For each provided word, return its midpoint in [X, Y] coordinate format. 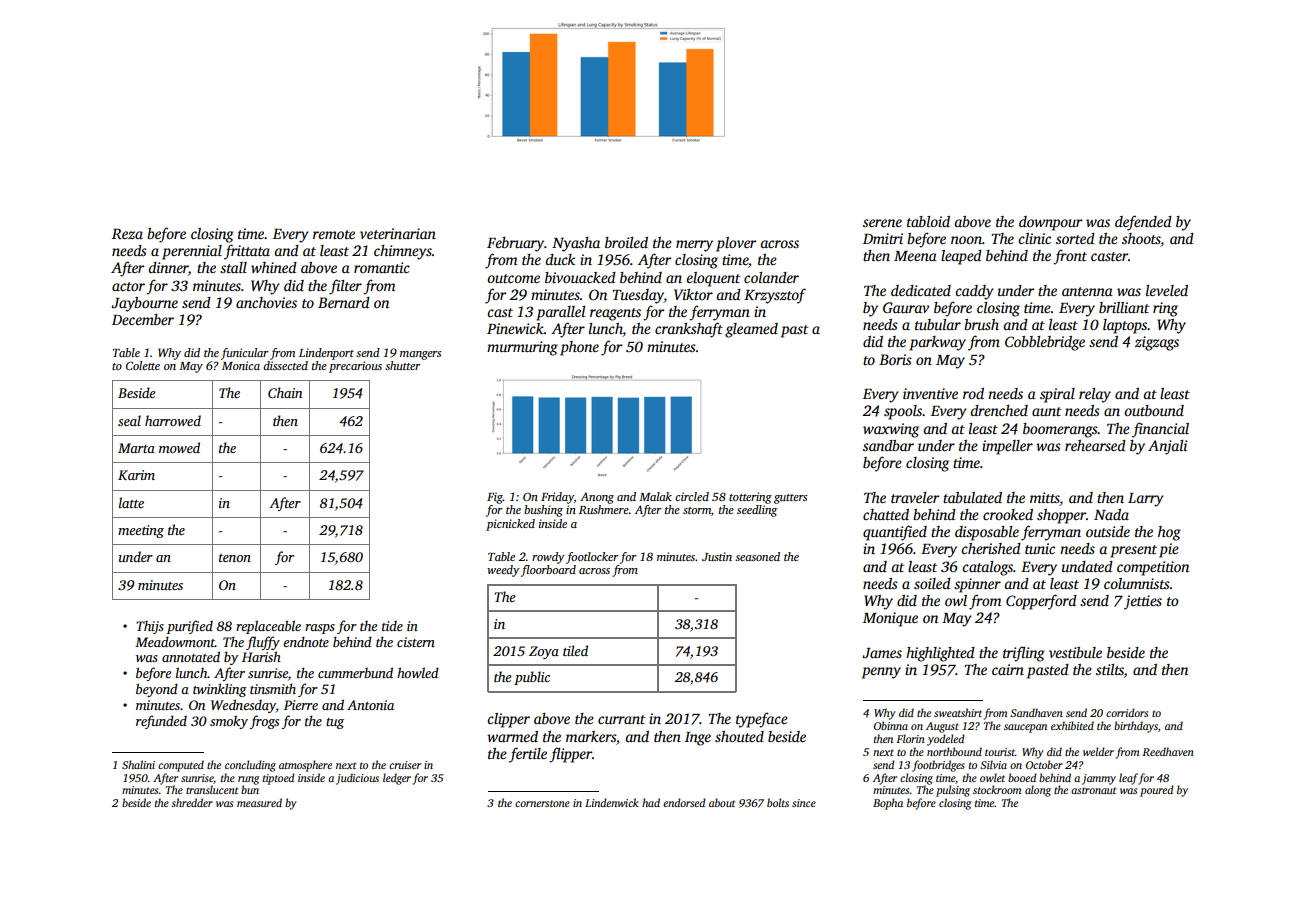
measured [259, 802]
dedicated [921, 290]
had [651, 802]
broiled [626, 242]
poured [1157, 791]
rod [973, 393]
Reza [127, 234]
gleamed [751, 330]
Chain [285, 392]
